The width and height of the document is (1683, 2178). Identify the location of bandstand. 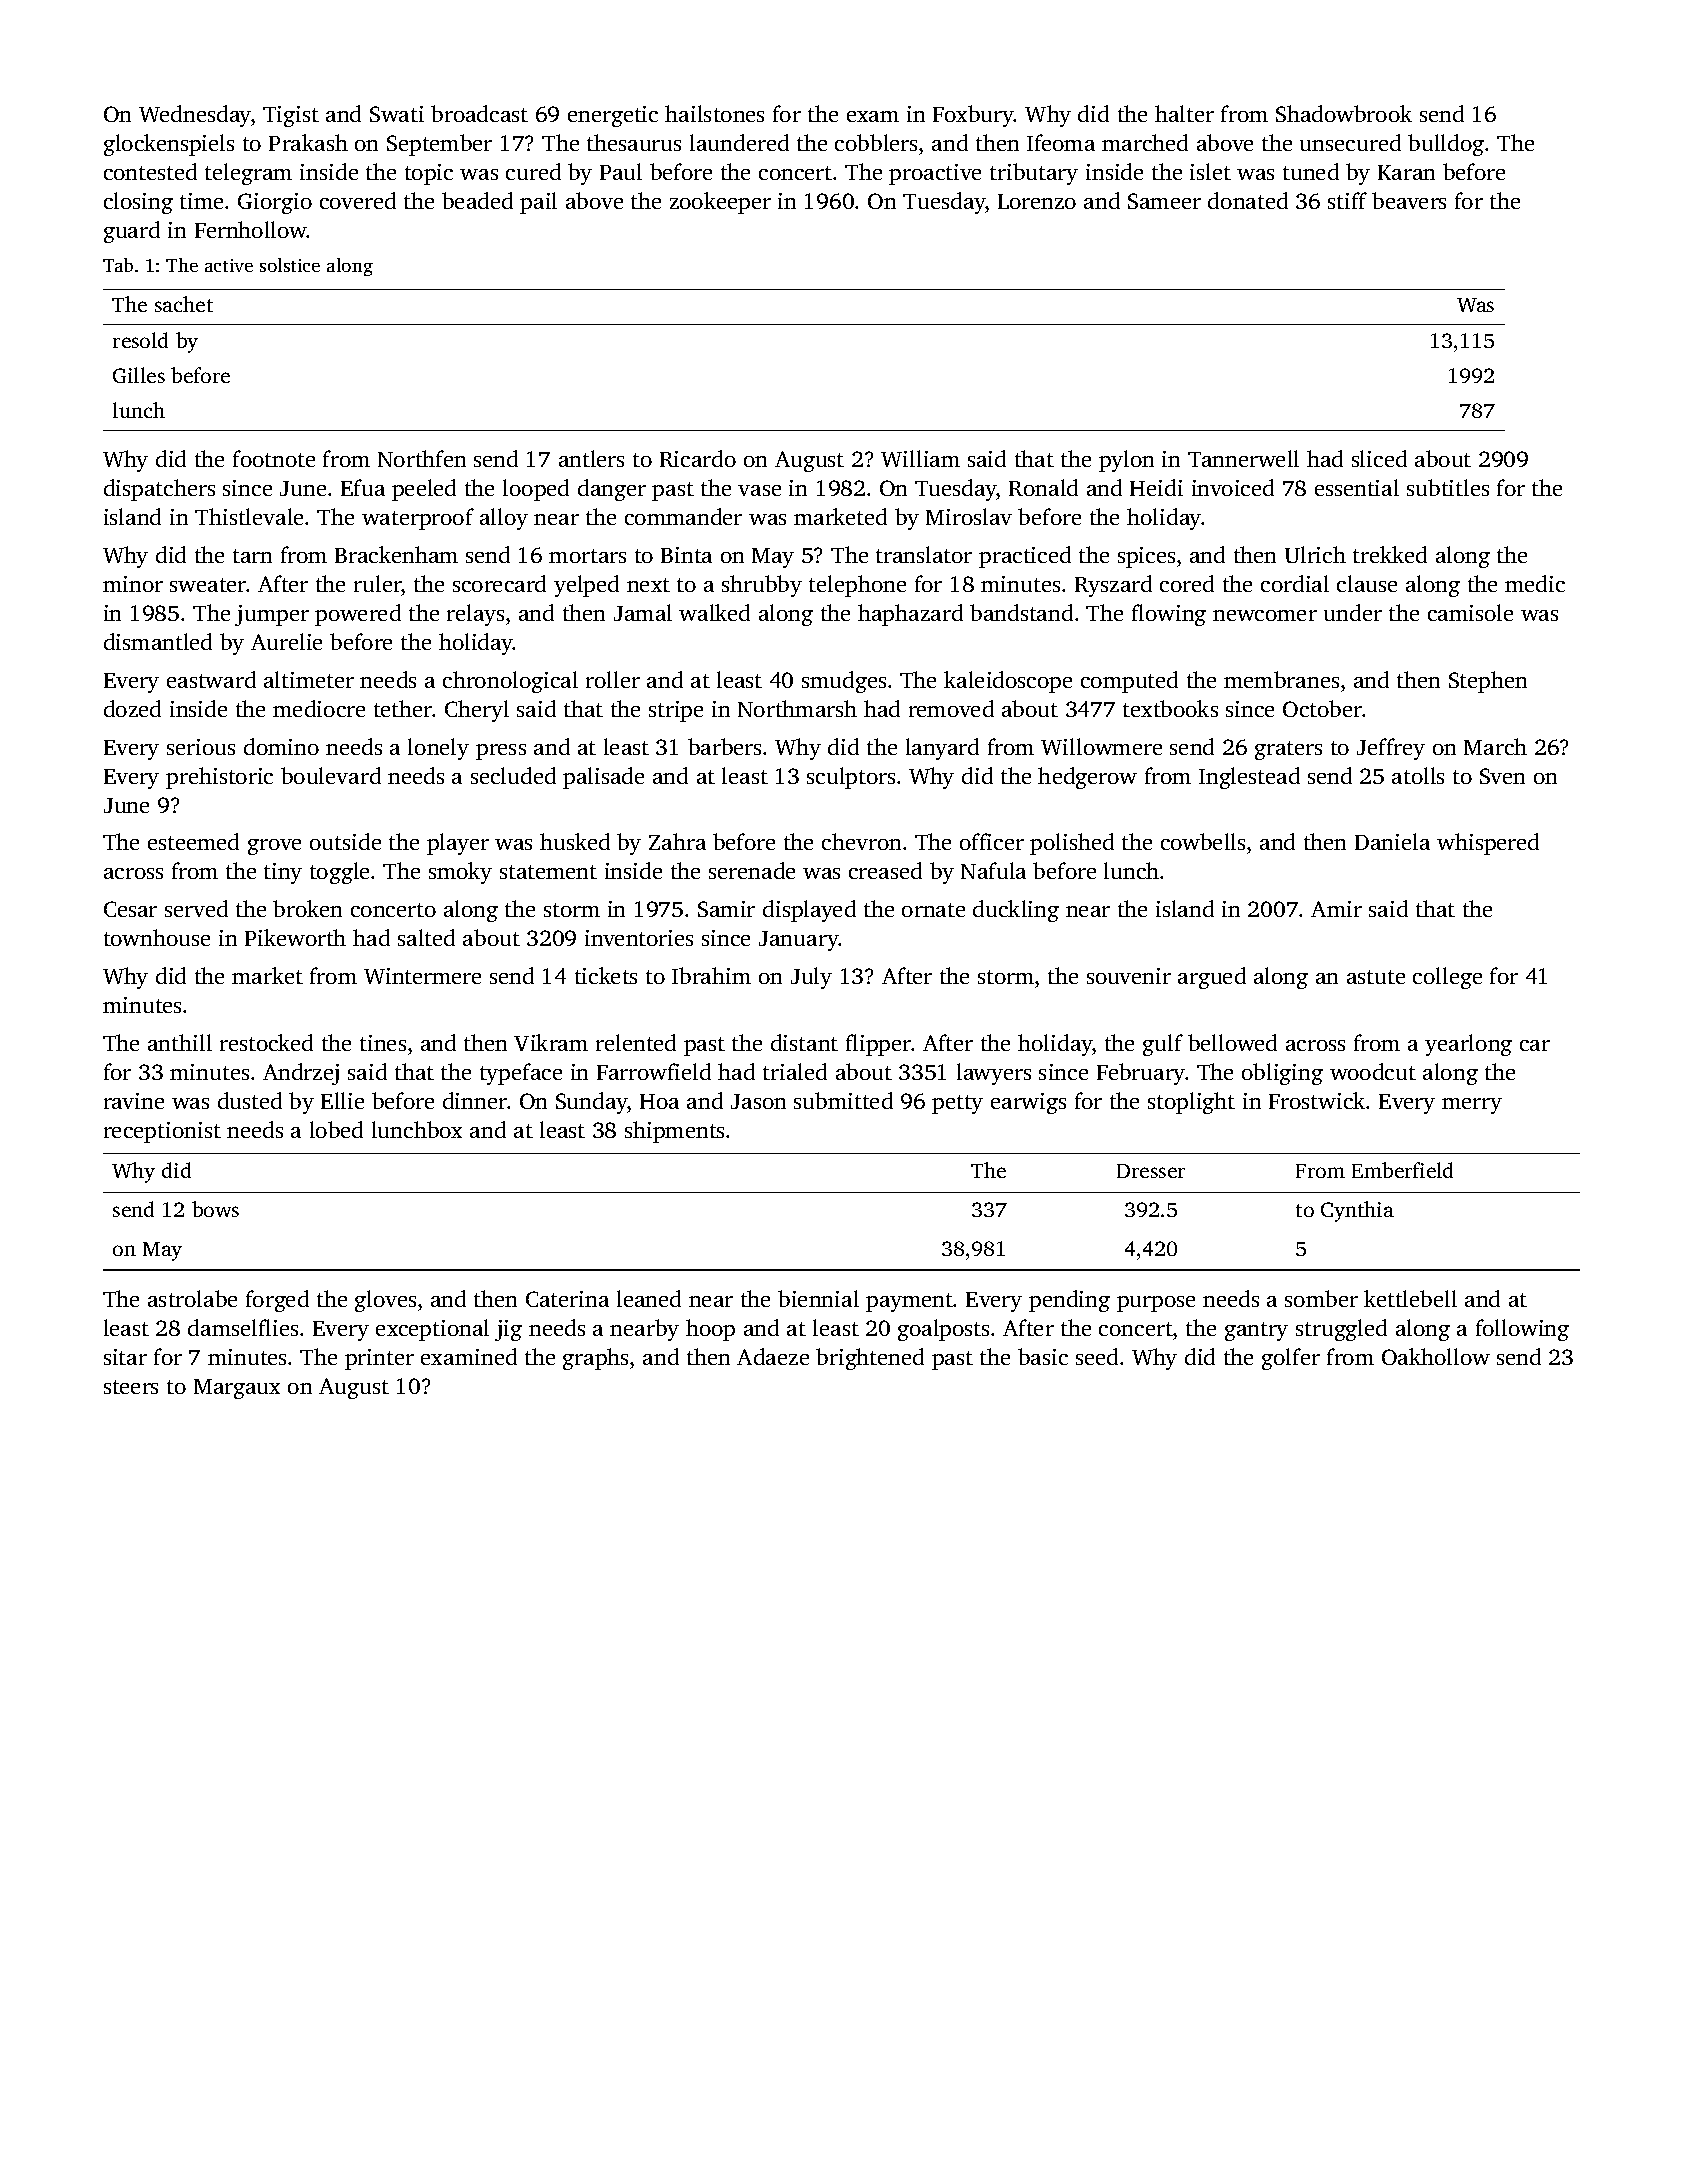
(1021, 612).
